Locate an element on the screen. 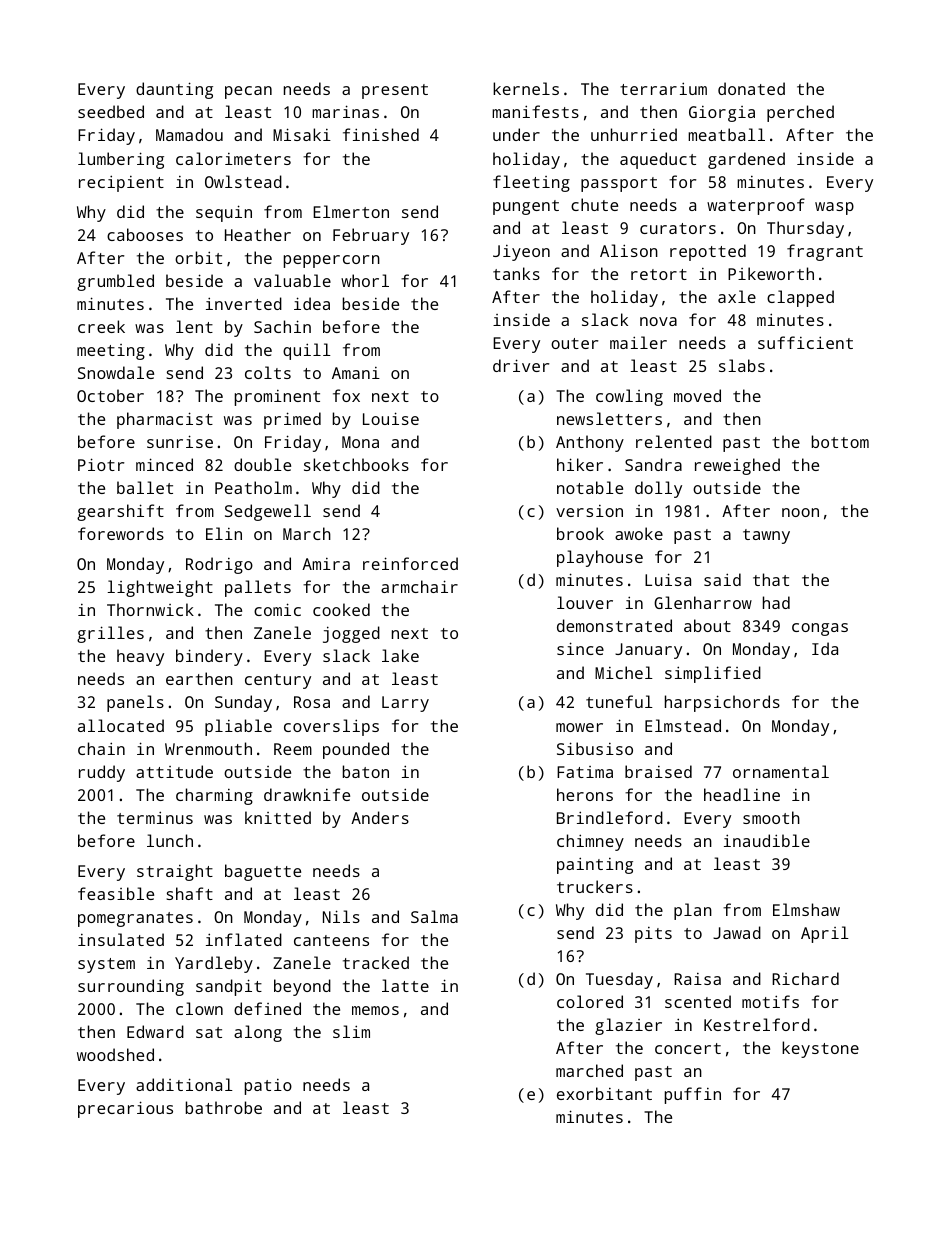 The width and height of the screenshot is (952, 1233). Elmshaw is located at coordinates (806, 909).
